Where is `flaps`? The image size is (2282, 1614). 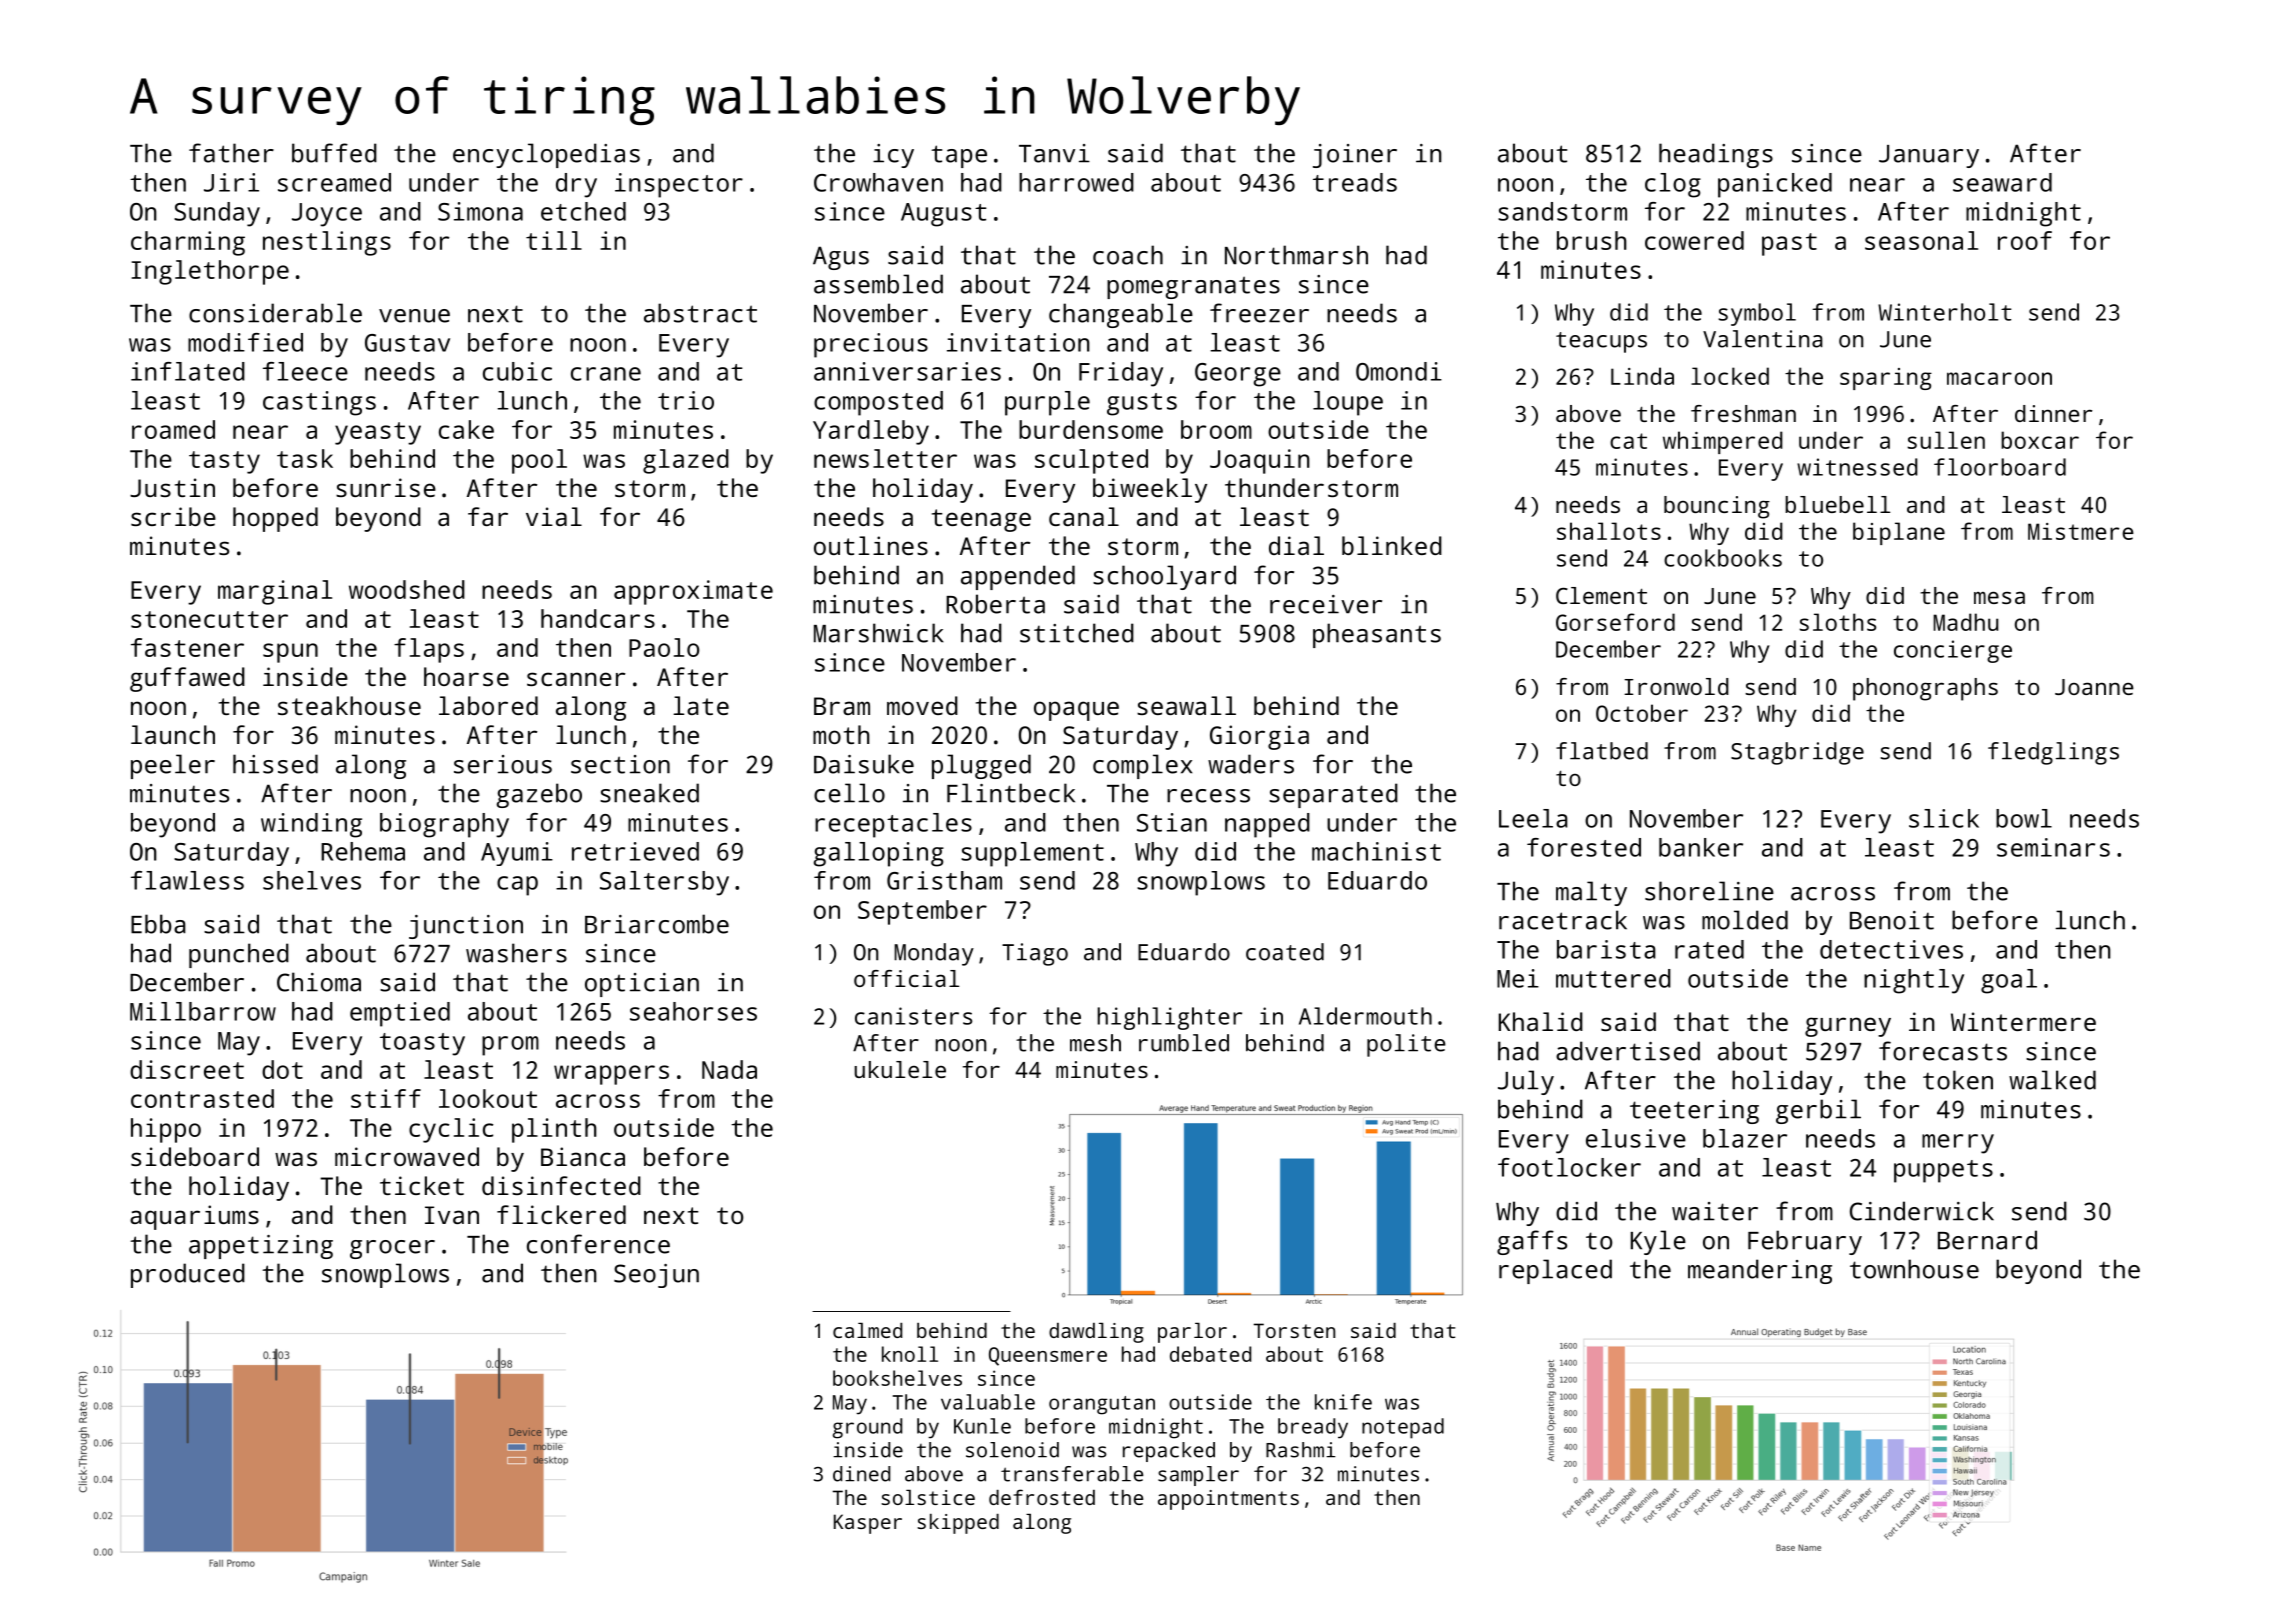
flaps is located at coordinates (429, 650).
